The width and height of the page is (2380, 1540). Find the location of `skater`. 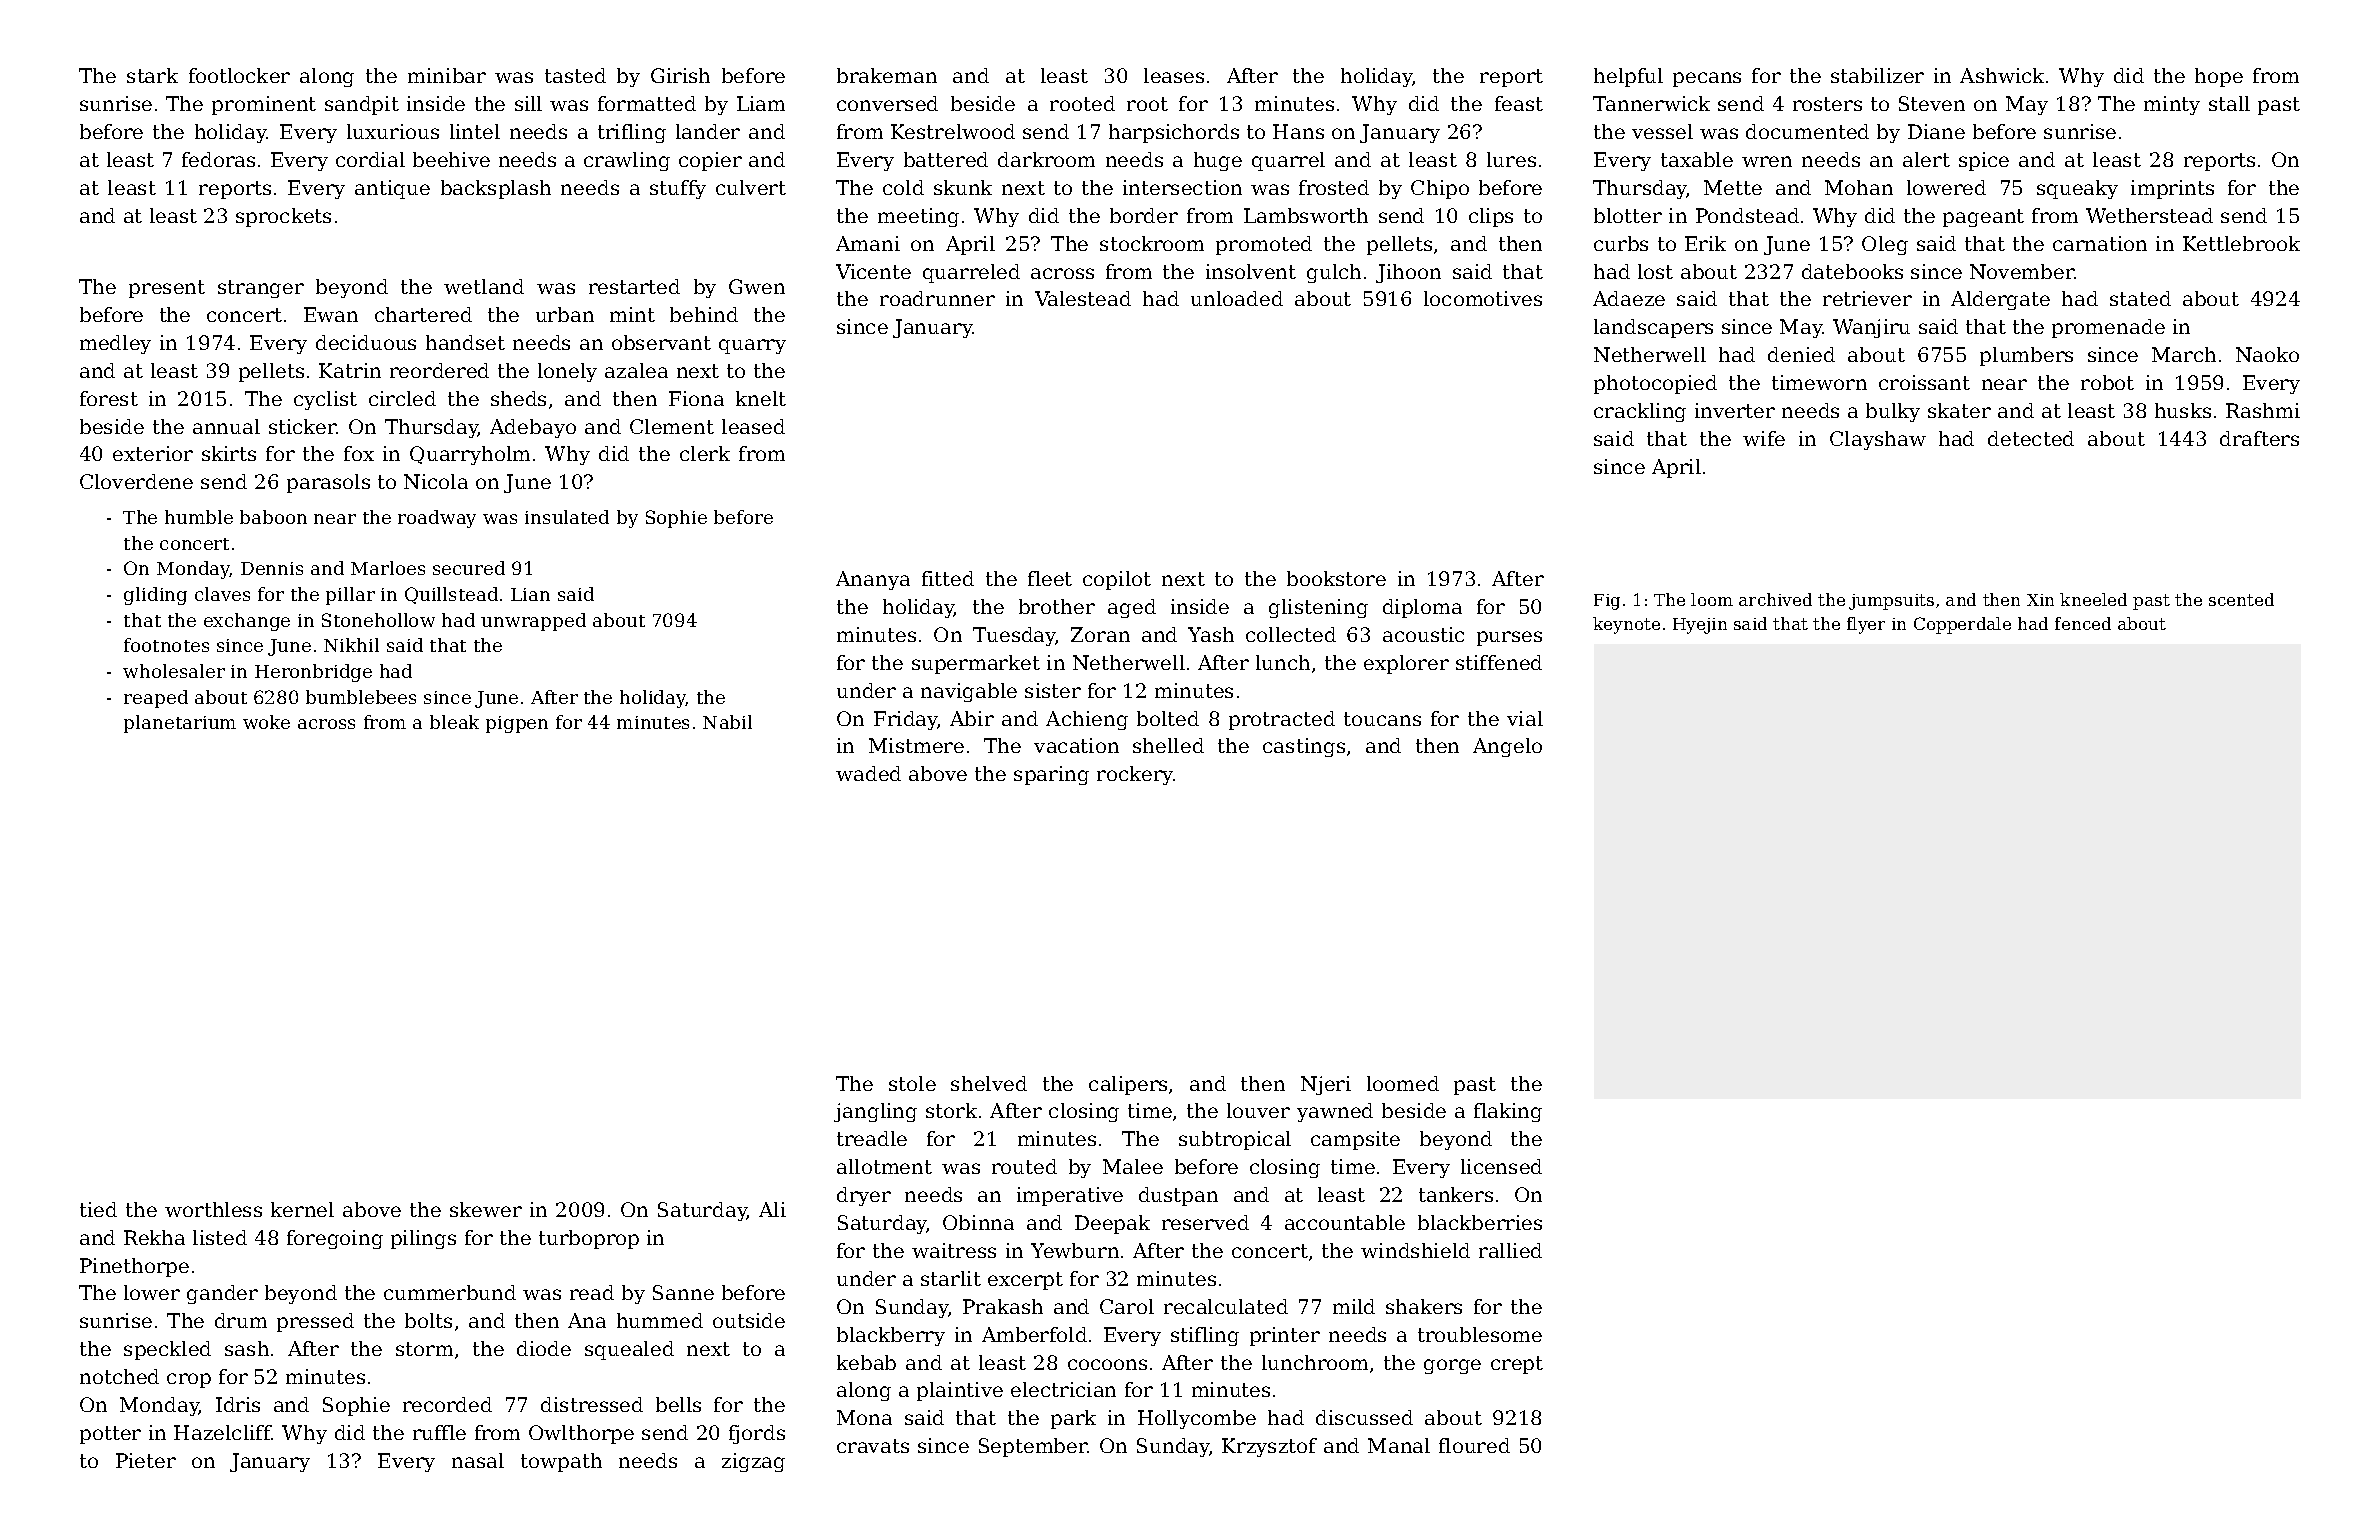

skater is located at coordinates (1959, 410).
